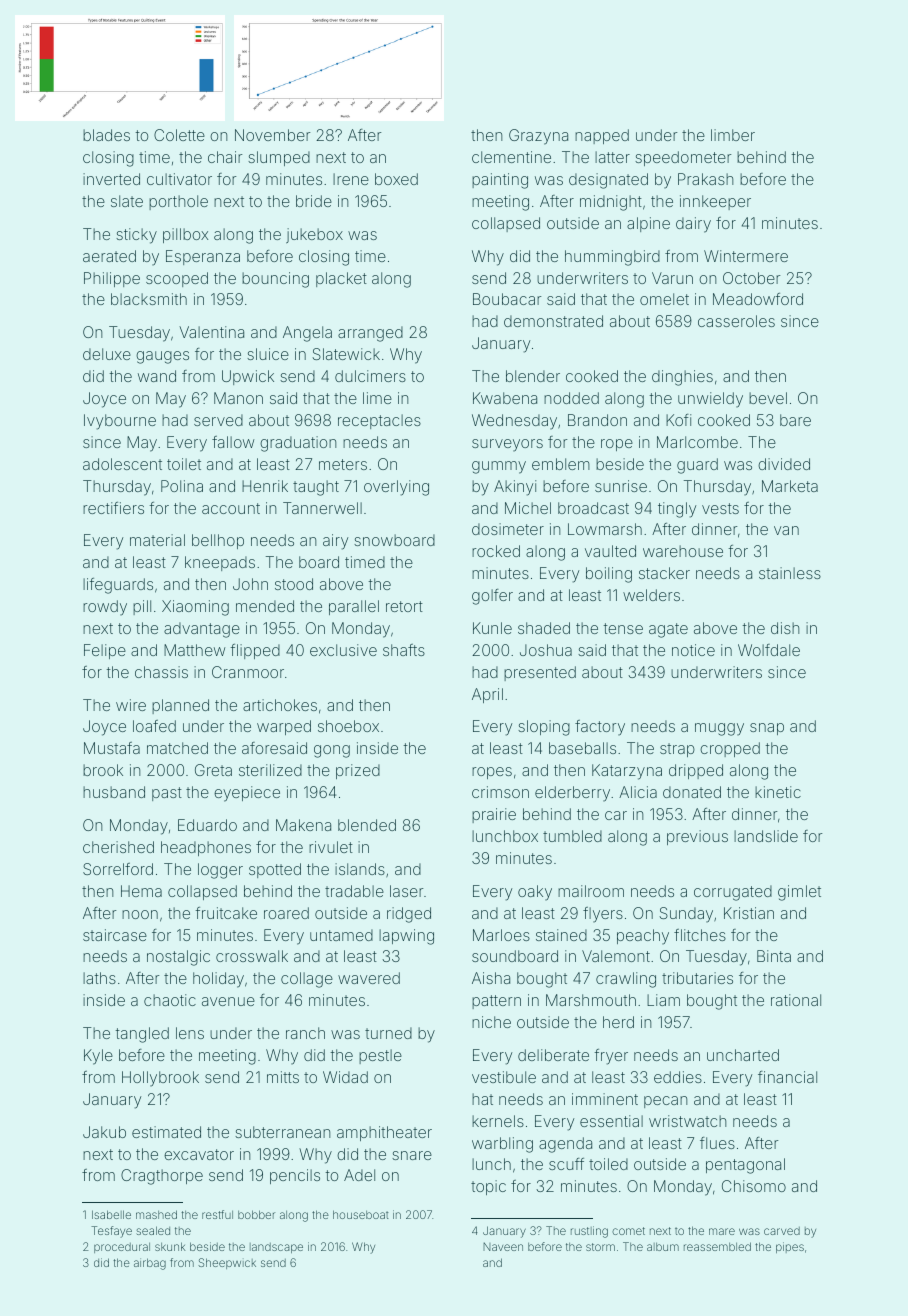 Image resolution: width=908 pixels, height=1316 pixels. Describe the element at coordinates (535, 893) in the screenshot. I see `oaky` at that location.
